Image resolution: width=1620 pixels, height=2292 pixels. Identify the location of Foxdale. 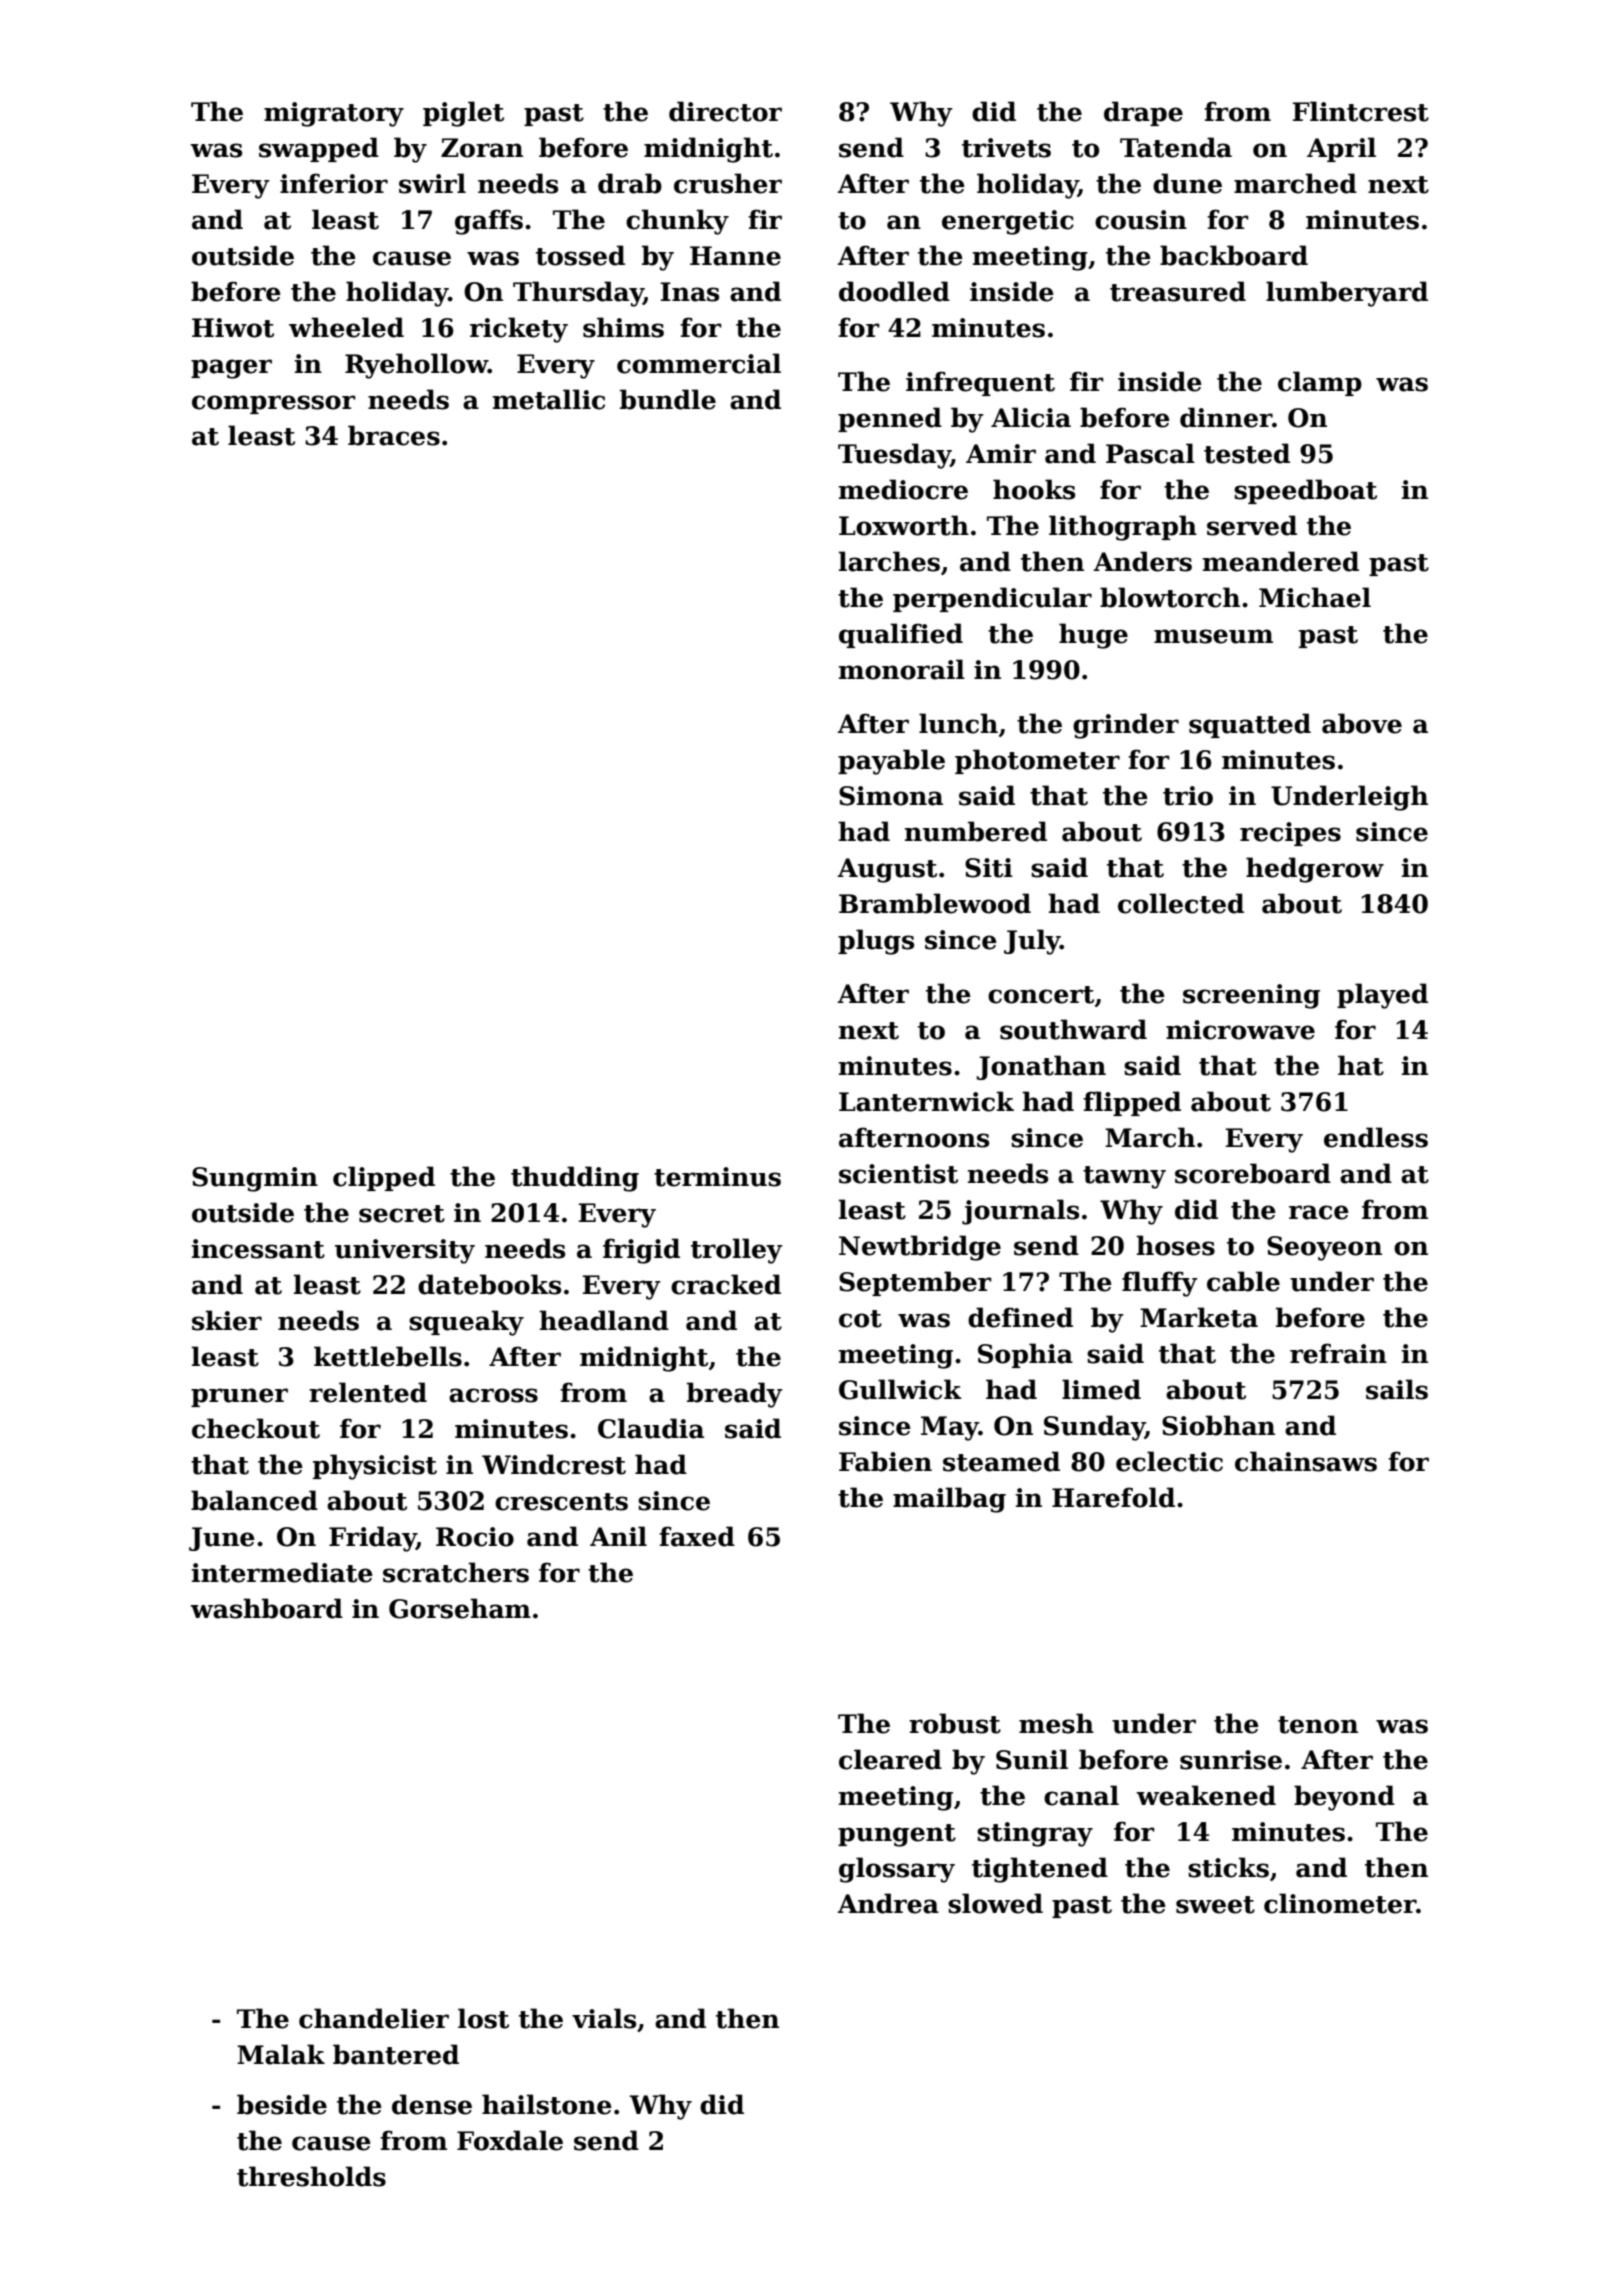
(510, 2140).
